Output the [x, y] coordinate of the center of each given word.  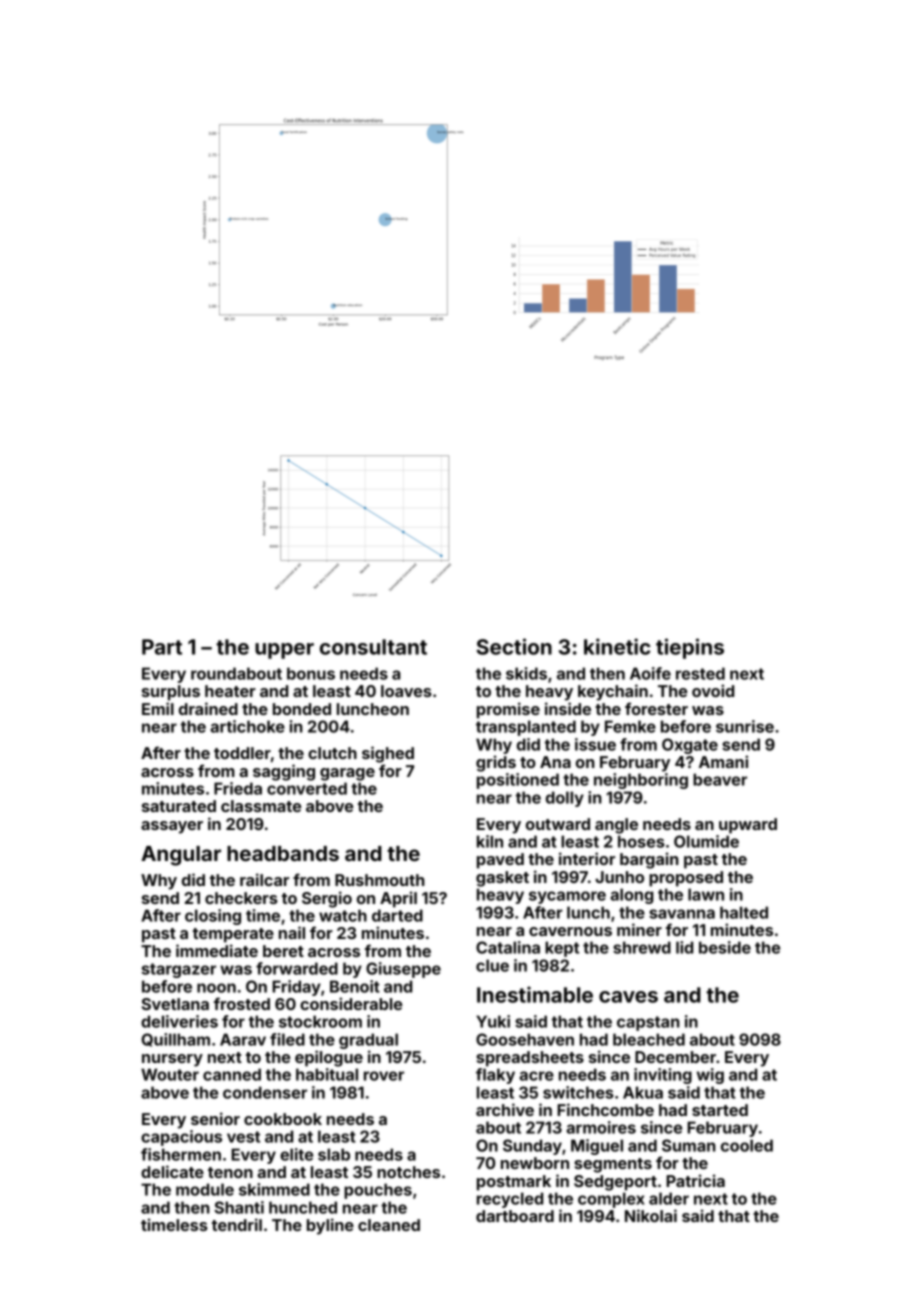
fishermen [181, 1154]
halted [744, 912]
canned [232, 1074]
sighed [388, 754]
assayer [172, 827]
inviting [663, 1076]
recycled [510, 1200]
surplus [171, 693]
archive [505, 1109]
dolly [565, 799]
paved [500, 861]
